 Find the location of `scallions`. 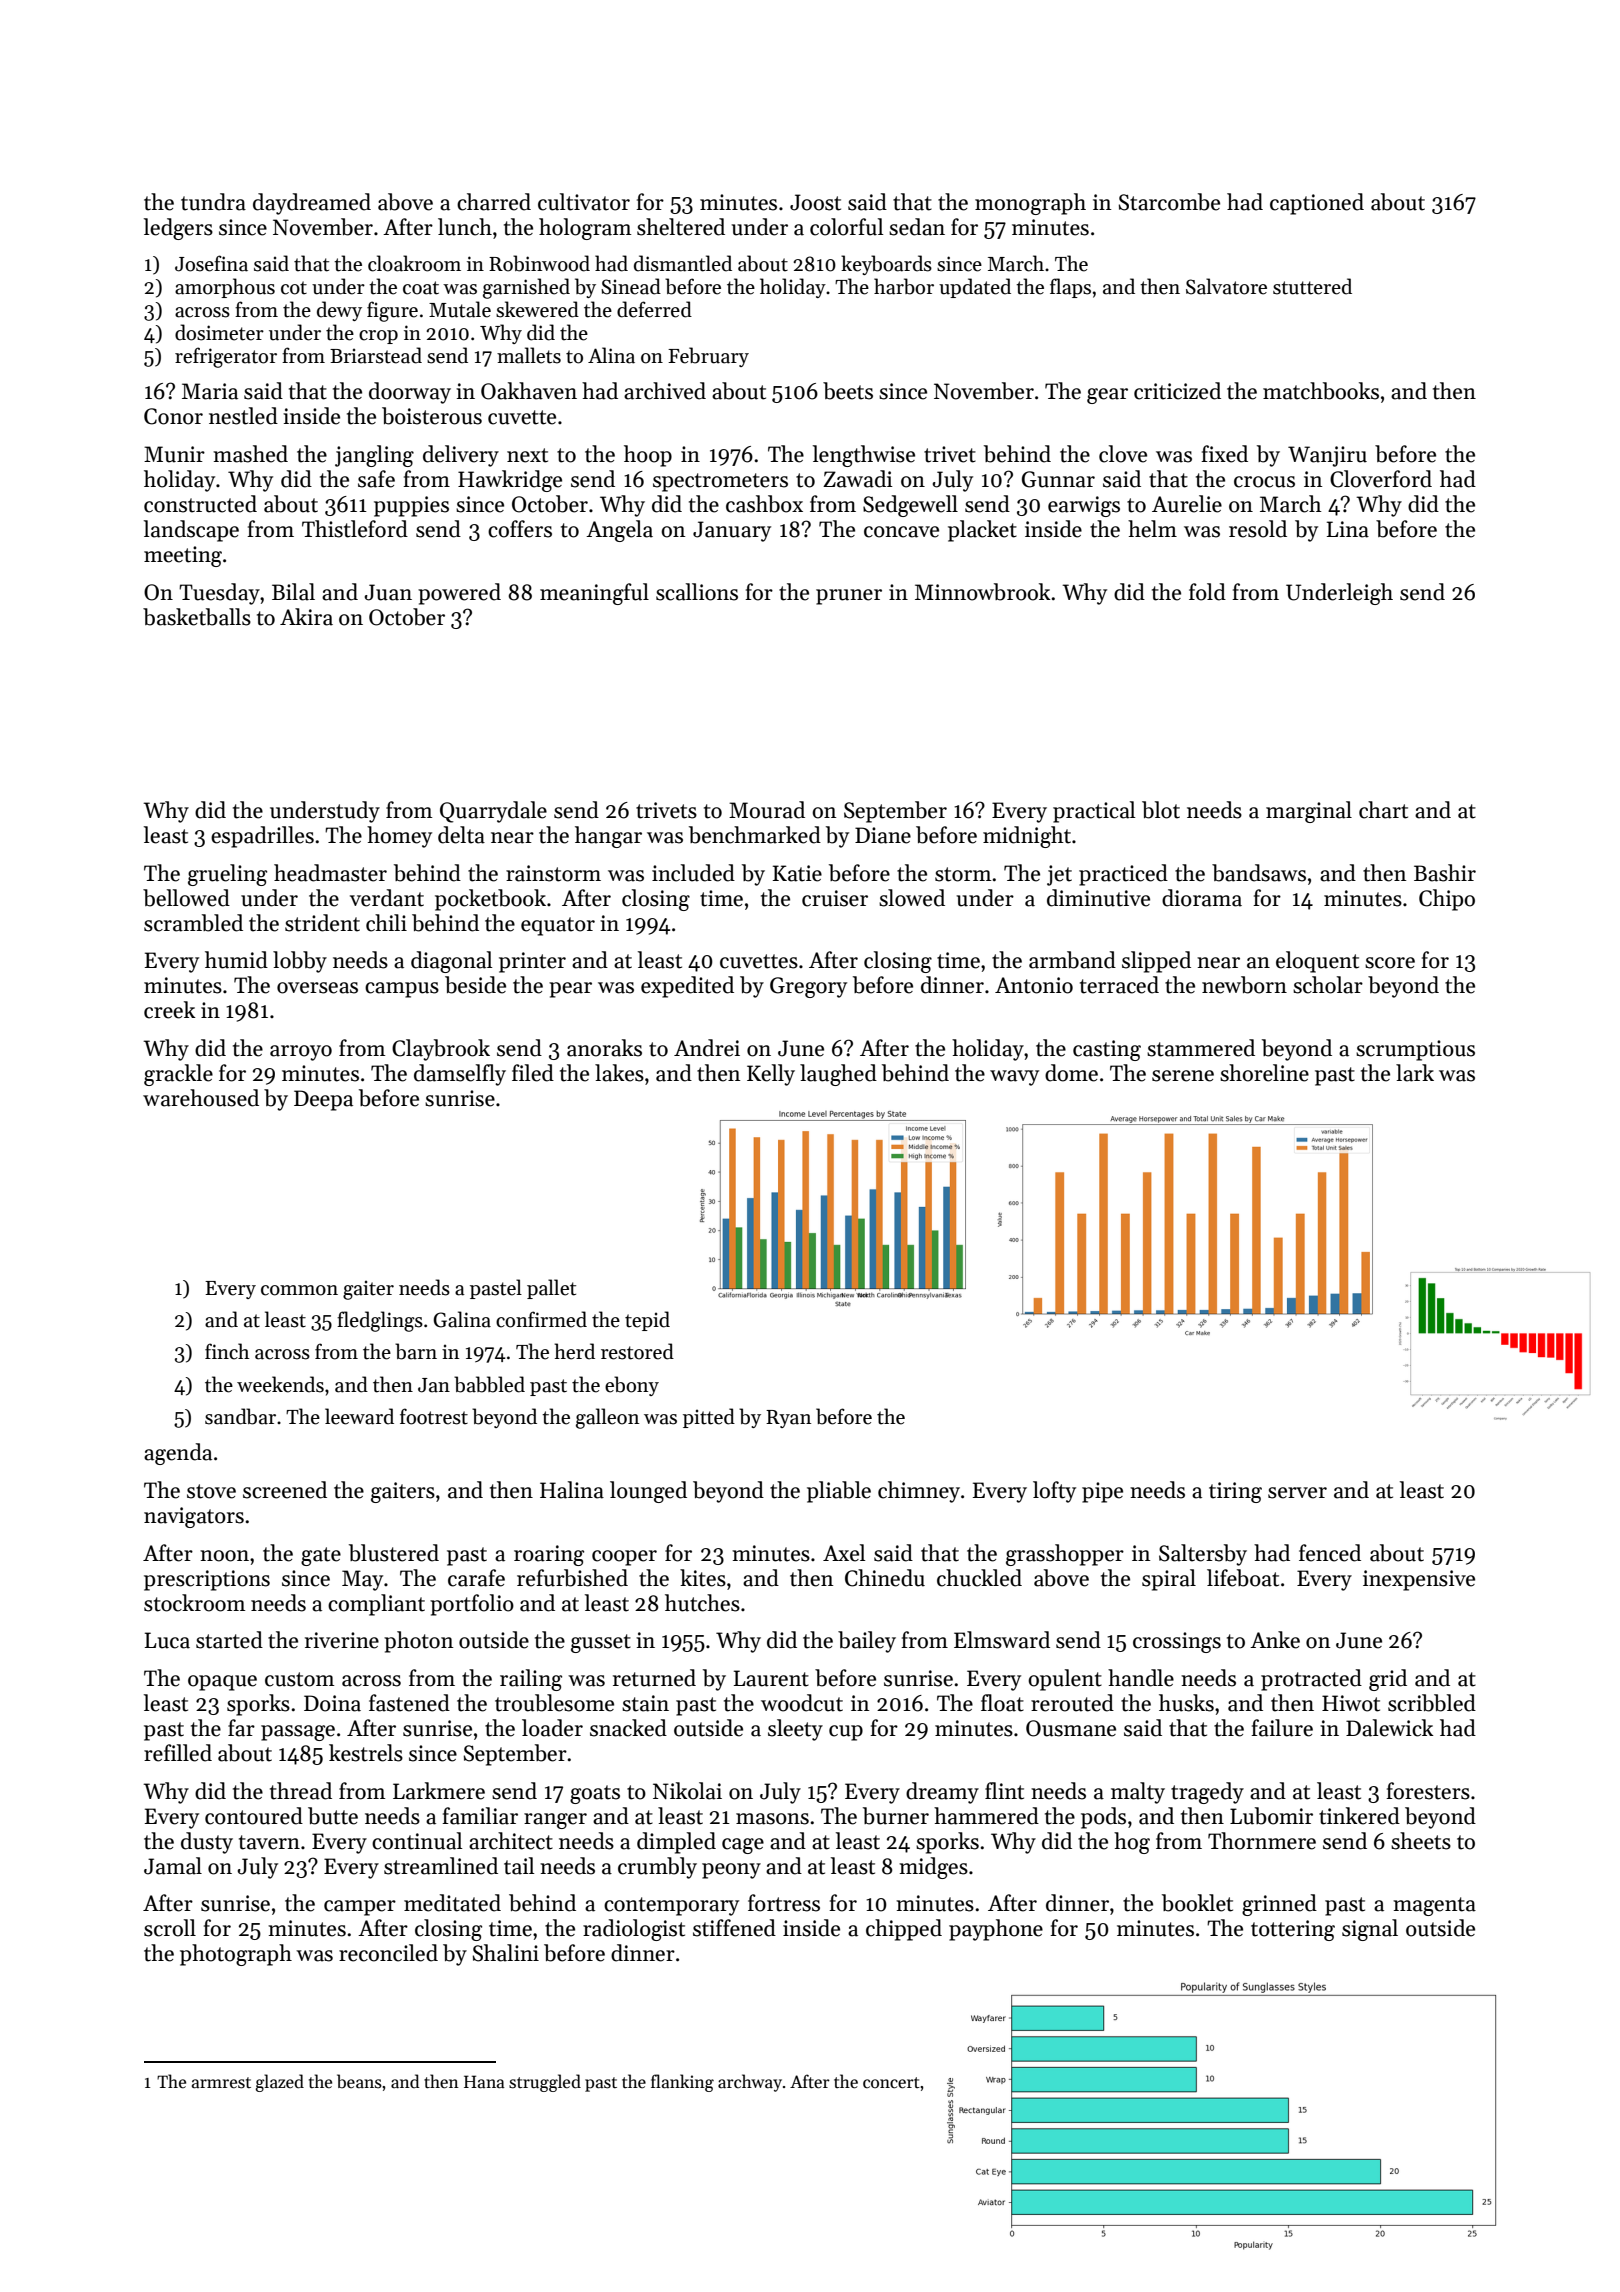

scallions is located at coordinates (697, 592).
